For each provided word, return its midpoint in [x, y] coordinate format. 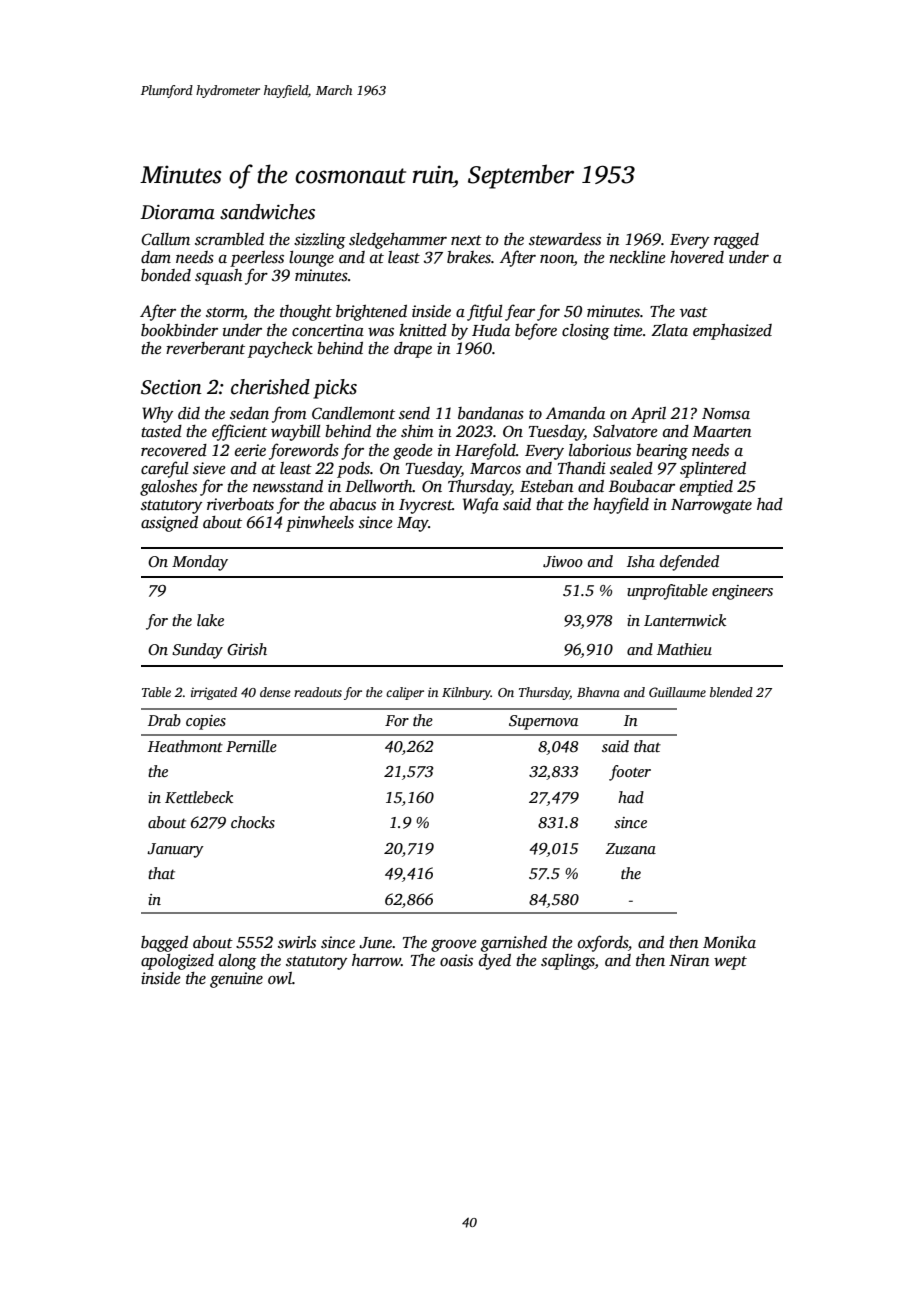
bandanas [491, 413]
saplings [568, 962]
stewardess [565, 239]
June [375, 943]
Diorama [177, 212]
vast [694, 312]
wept [730, 963]
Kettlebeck [199, 797]
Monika [729, 942]
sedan [249, 413]
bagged [164, 944]
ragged [736, 241]
